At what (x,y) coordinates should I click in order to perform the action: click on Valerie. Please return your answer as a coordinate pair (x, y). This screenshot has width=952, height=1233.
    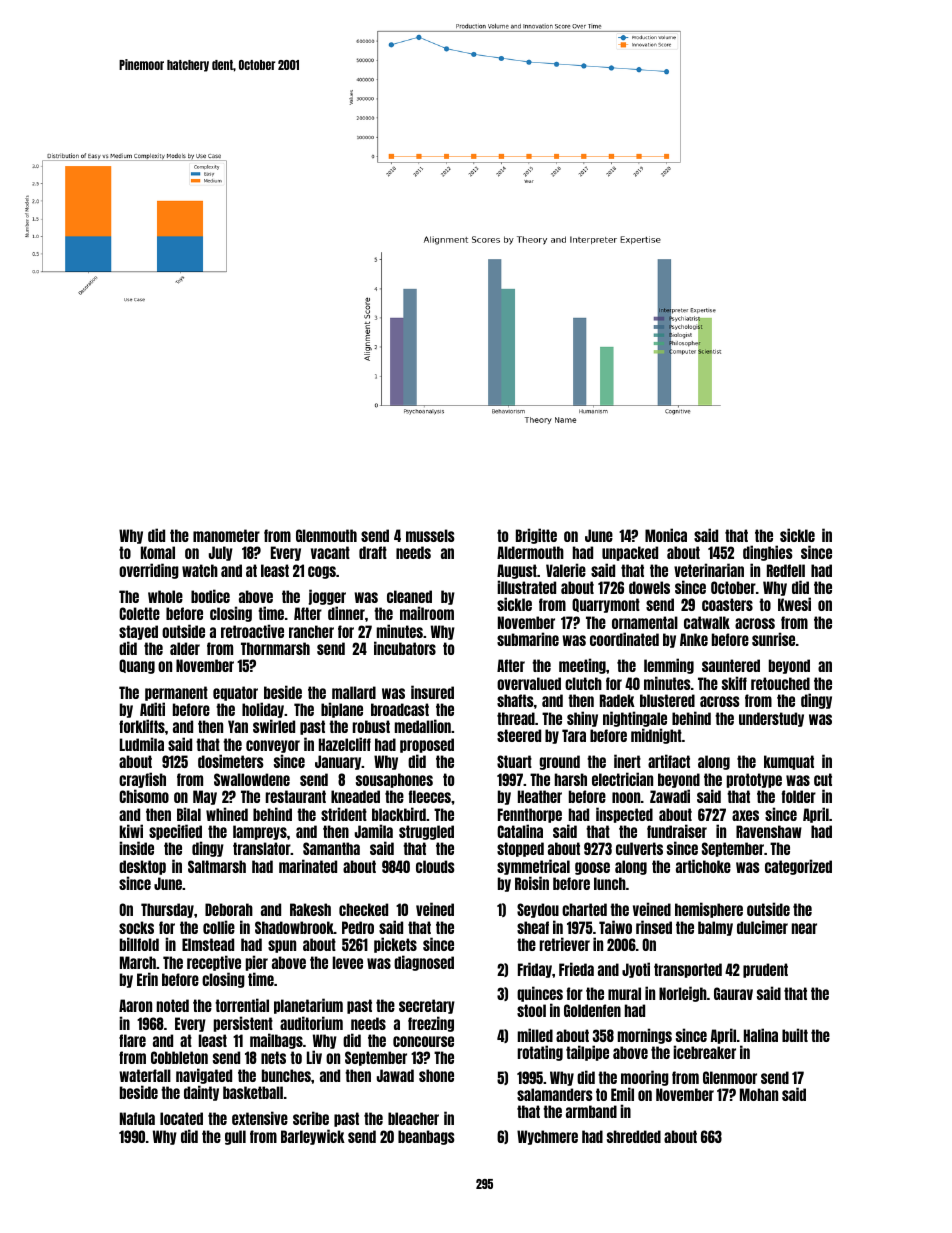
    Looking at the image, I should click on (566, 570).
